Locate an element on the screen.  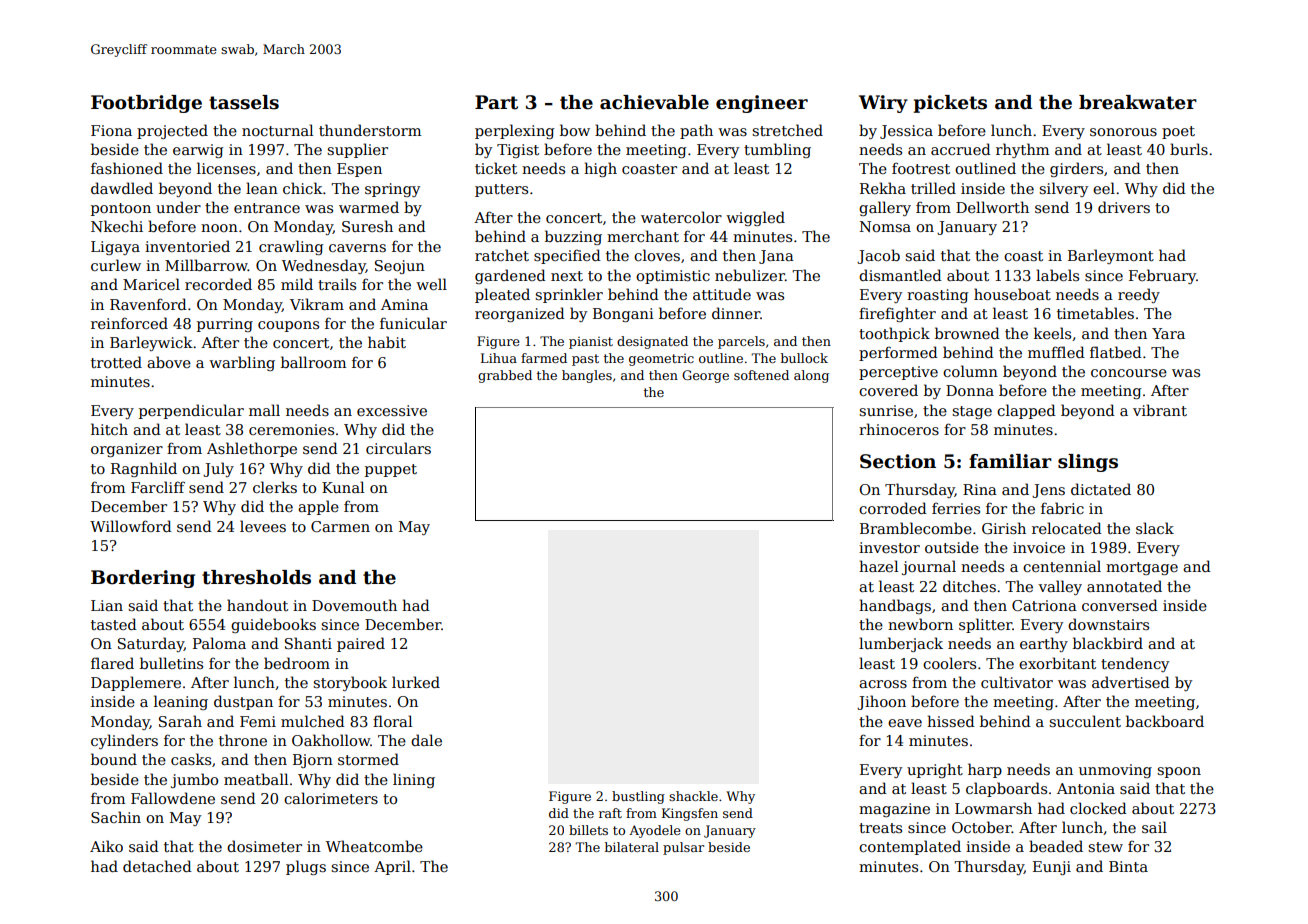
supplier is located at coordinates (357, 150).
